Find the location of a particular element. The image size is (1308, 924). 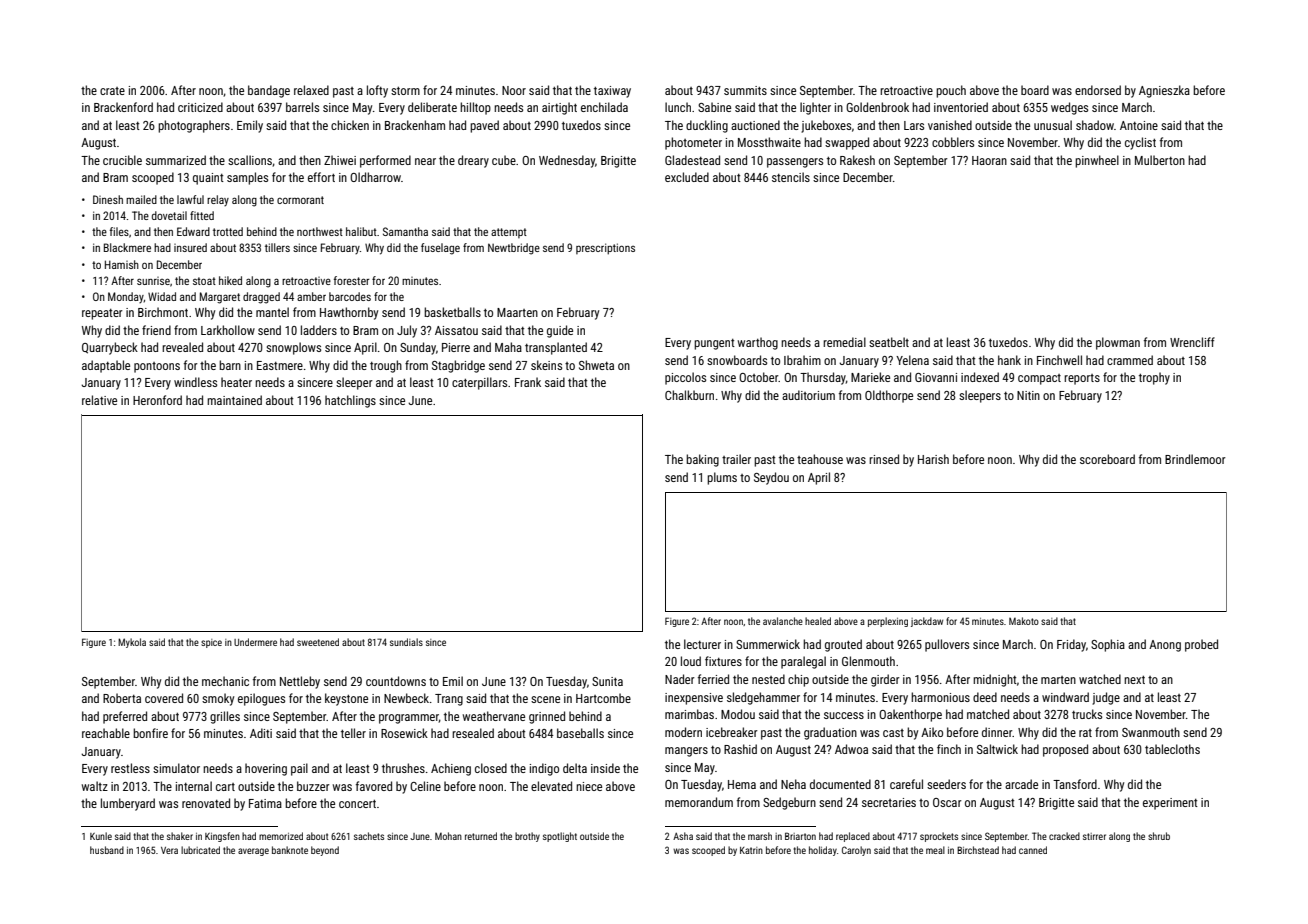

Kunle is located at coordinates (101, 836).
